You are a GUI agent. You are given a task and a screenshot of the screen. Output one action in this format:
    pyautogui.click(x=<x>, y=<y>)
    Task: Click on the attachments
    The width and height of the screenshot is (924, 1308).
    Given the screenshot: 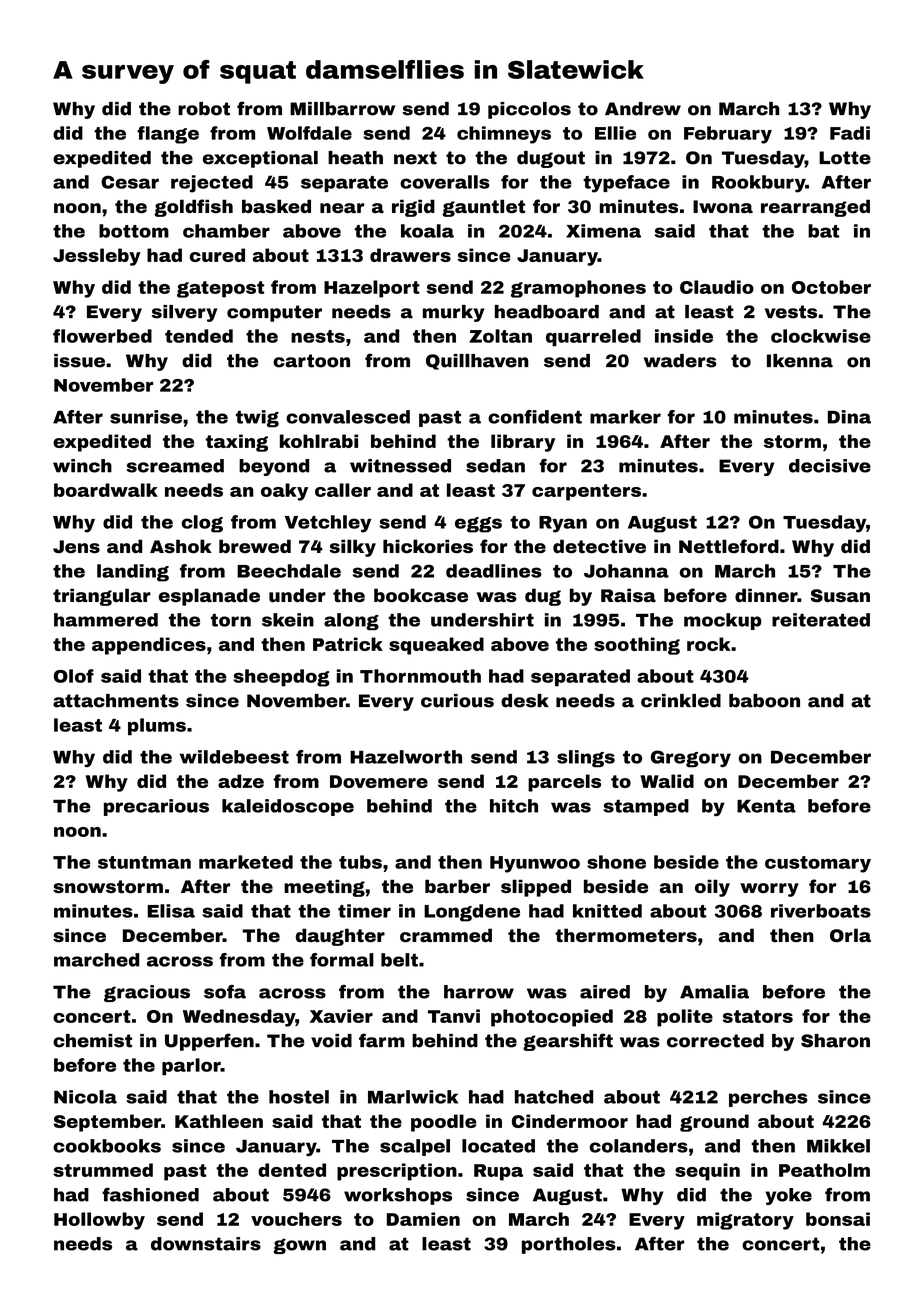 What is the action you would take?
    pyautogui.click(x=116, y=701)
